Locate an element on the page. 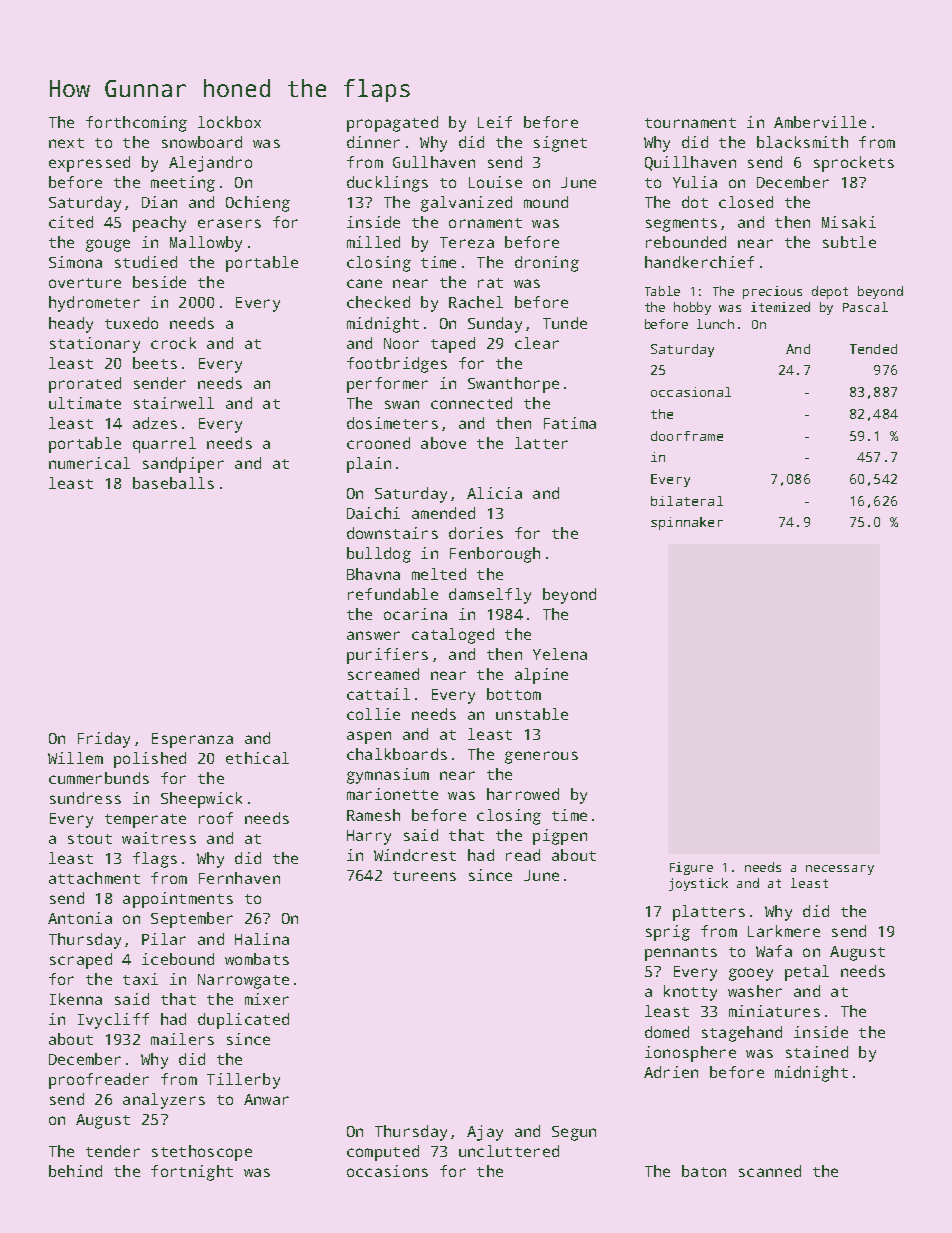  sprockets is located at coordinates (854, 164).
